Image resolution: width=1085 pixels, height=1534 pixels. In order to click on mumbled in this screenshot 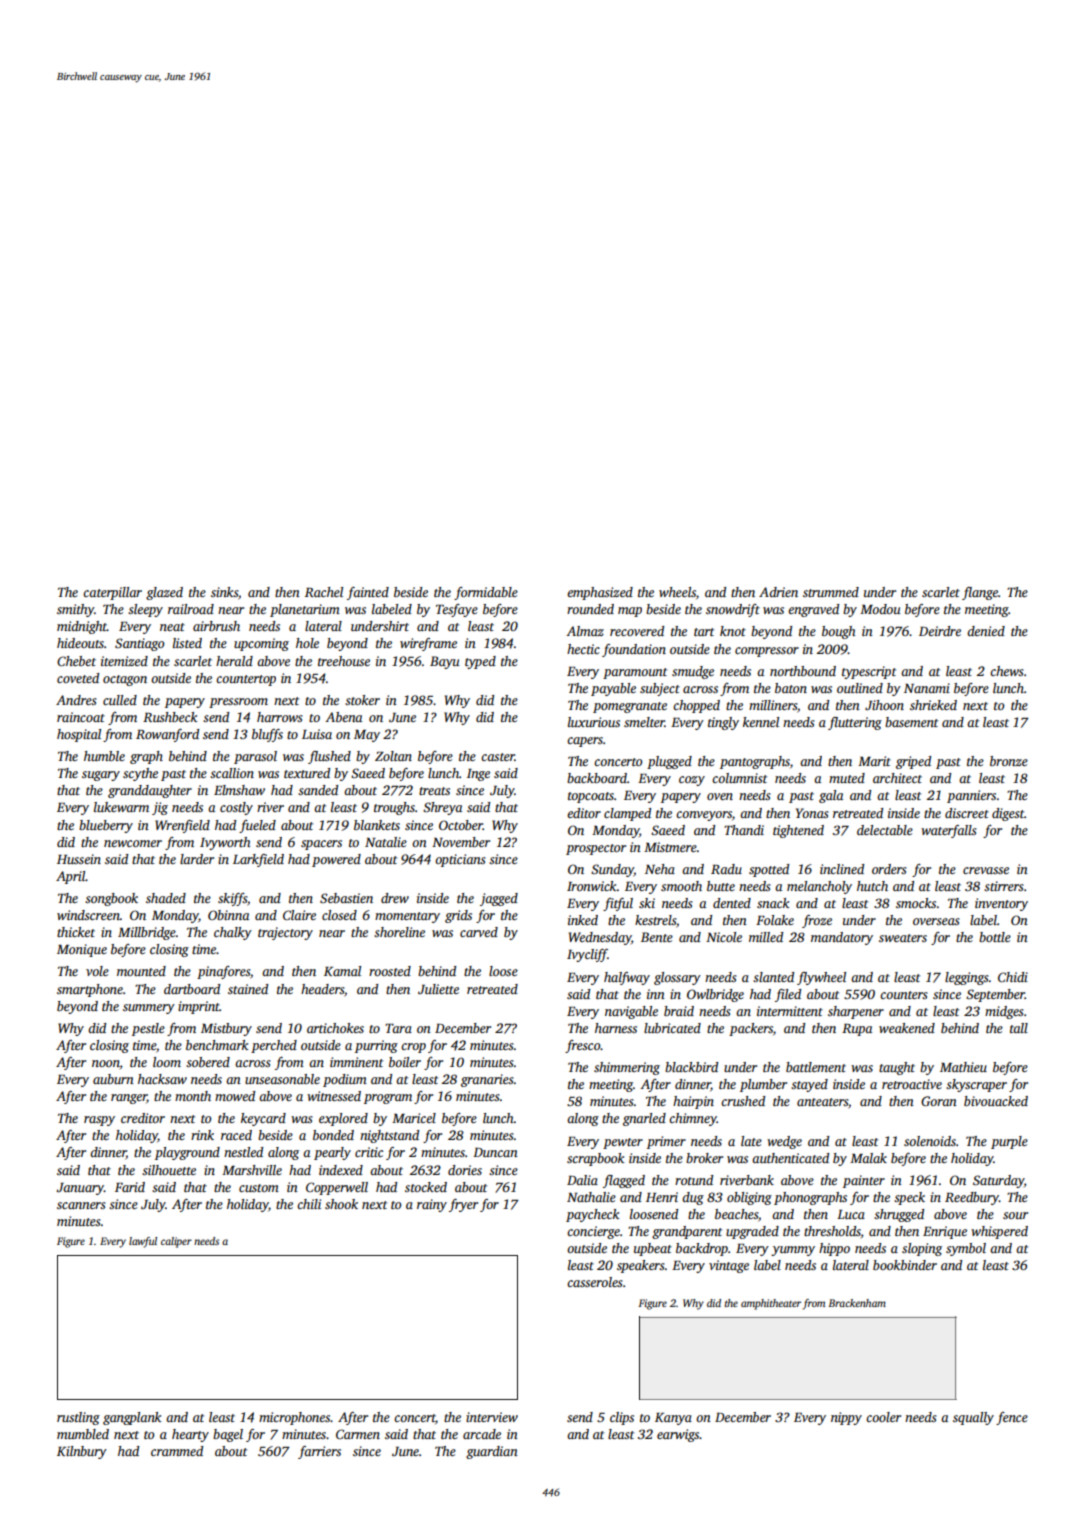, I will do `click(83, 1434)`.
